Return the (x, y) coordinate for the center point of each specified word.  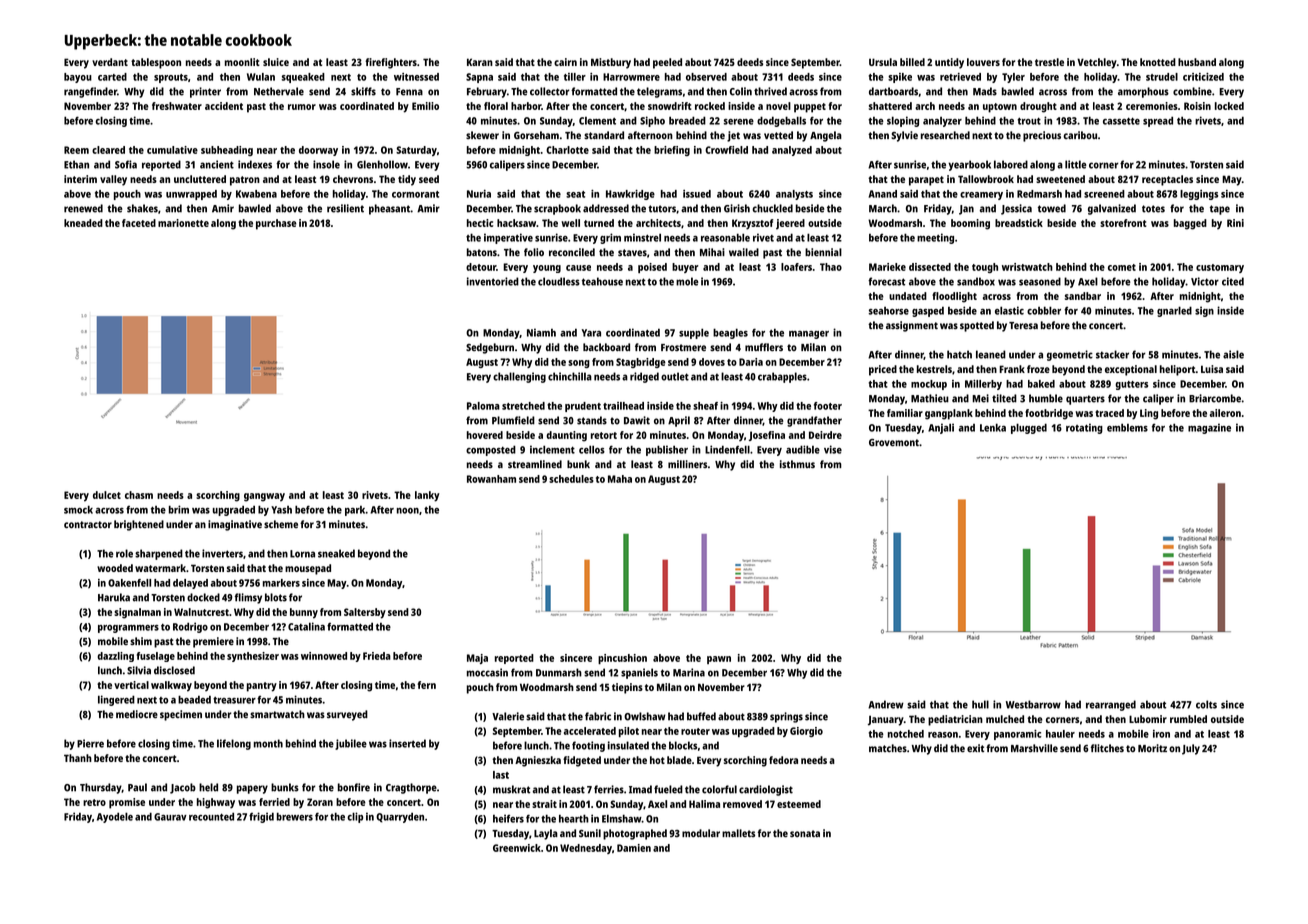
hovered (485, 435)
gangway (264, 497)
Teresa (1023, 326)
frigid (261, 817)
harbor (526, 106)
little (1076, 164)
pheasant (389, 209)
